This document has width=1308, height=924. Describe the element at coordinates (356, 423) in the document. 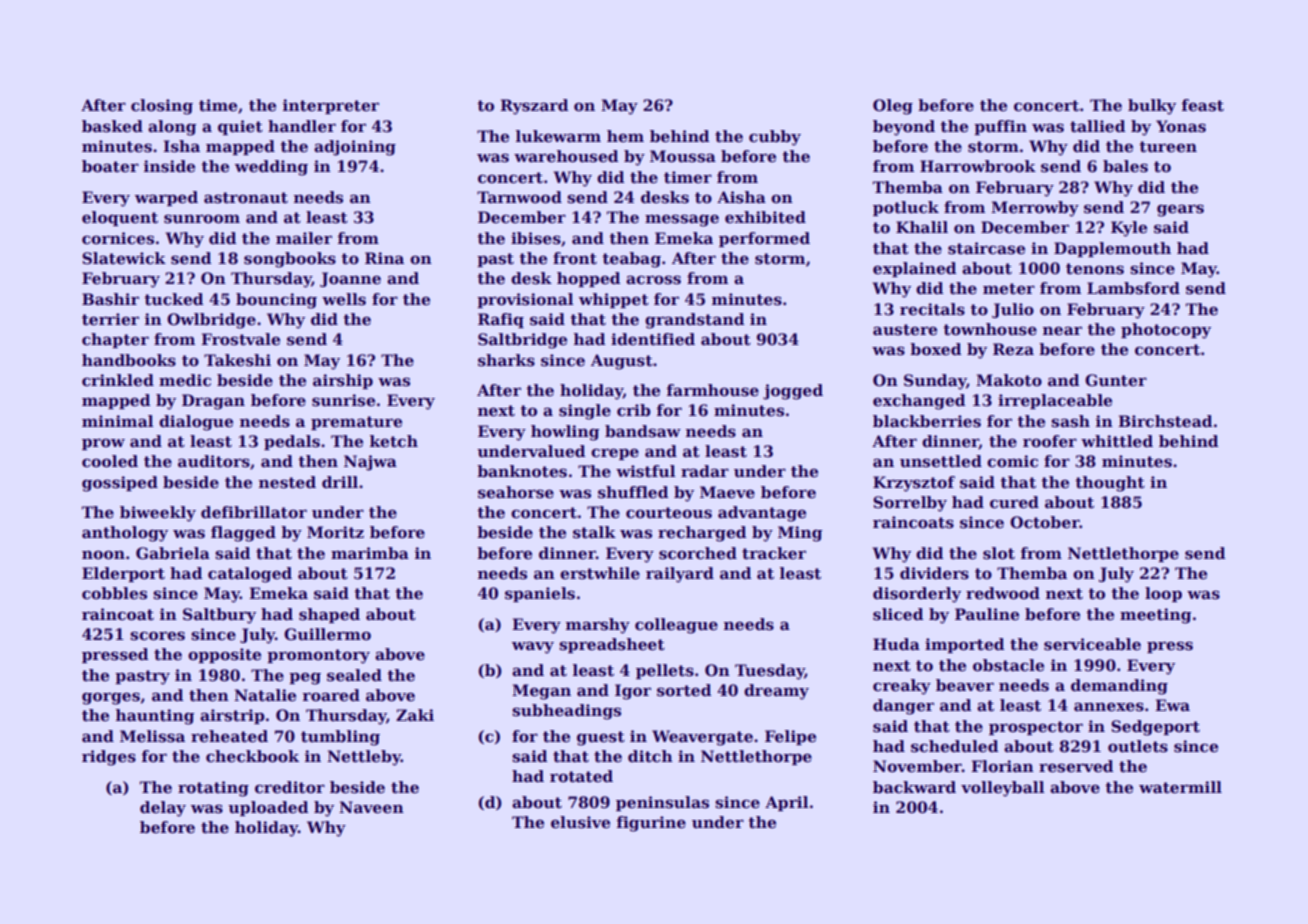

I see `premature` at that location.
